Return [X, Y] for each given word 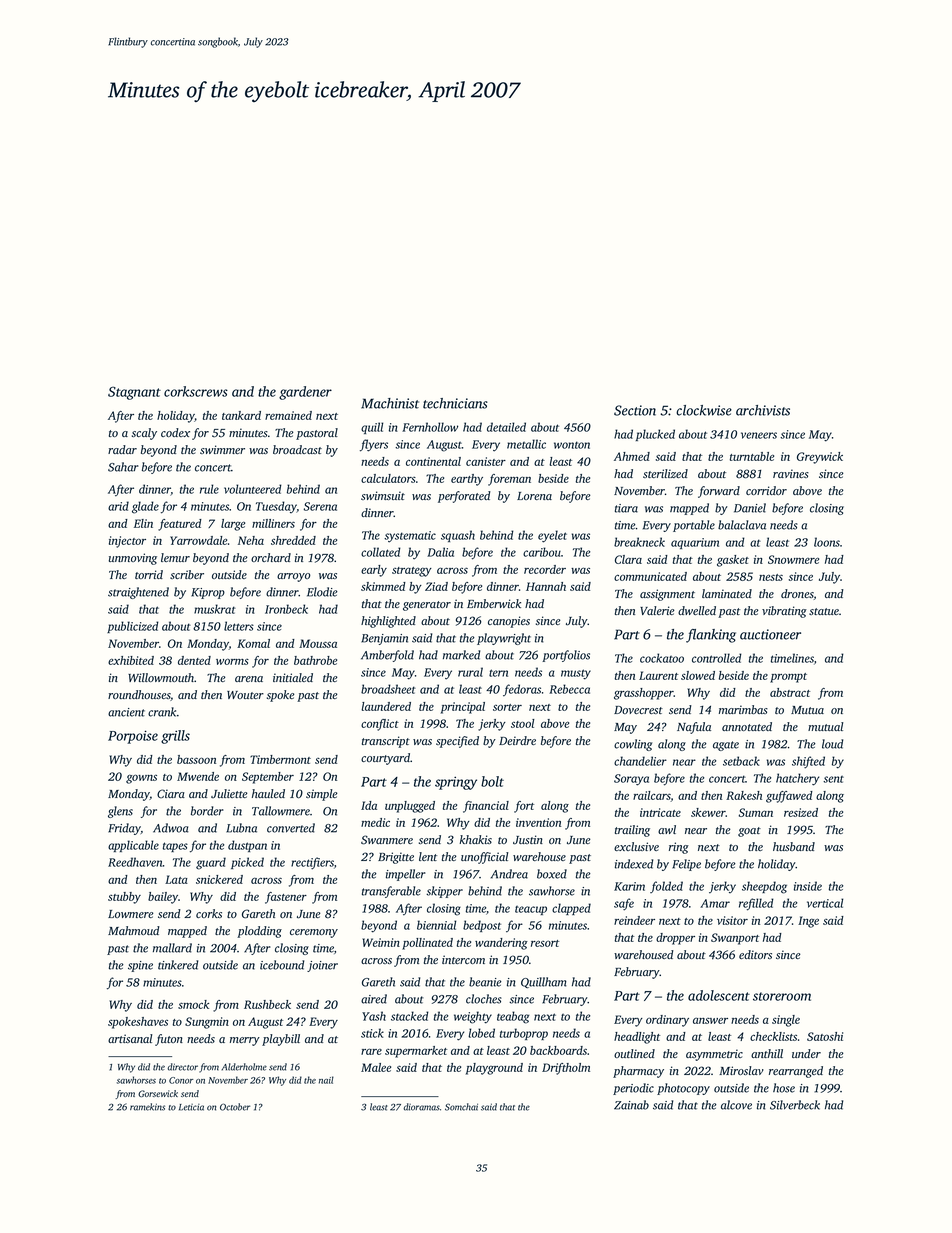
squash [458, 536]
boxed [552, 874]
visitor [732, 920]
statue [824, 611]
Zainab [631, 1105]
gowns [141, 779]
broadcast [297, 449]
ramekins [147, 1107]
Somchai [461, 1107]
